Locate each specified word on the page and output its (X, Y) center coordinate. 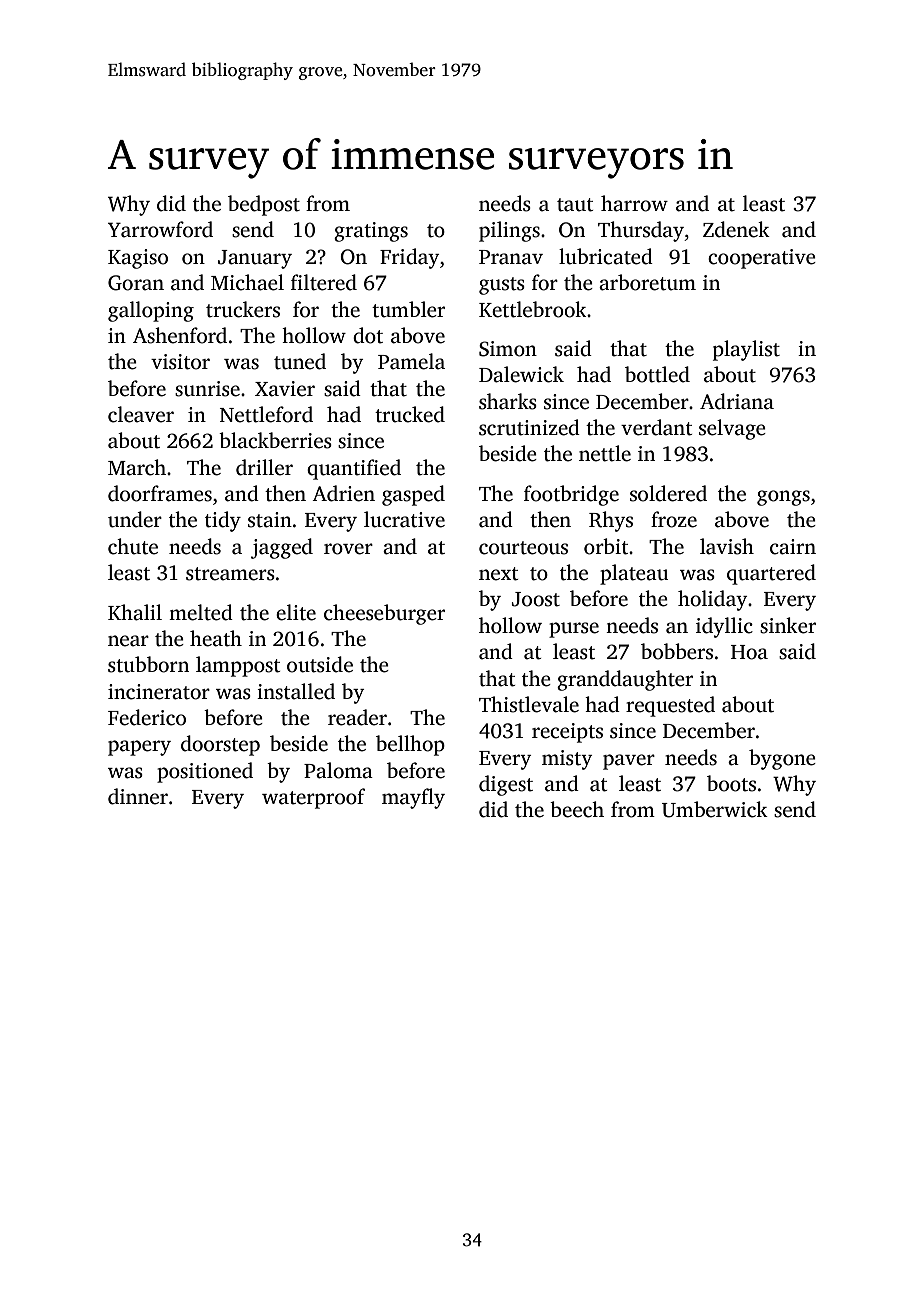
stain (270, 520)
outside (320, 664)
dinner (138, 796)
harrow (634, 203)
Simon (508, 349)
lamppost (238, 666)
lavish (727, 546)
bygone (782, 759)
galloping (151, 311)
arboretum (647, 282)
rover (348, 549)
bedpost (264, 205)
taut (575, 205)
